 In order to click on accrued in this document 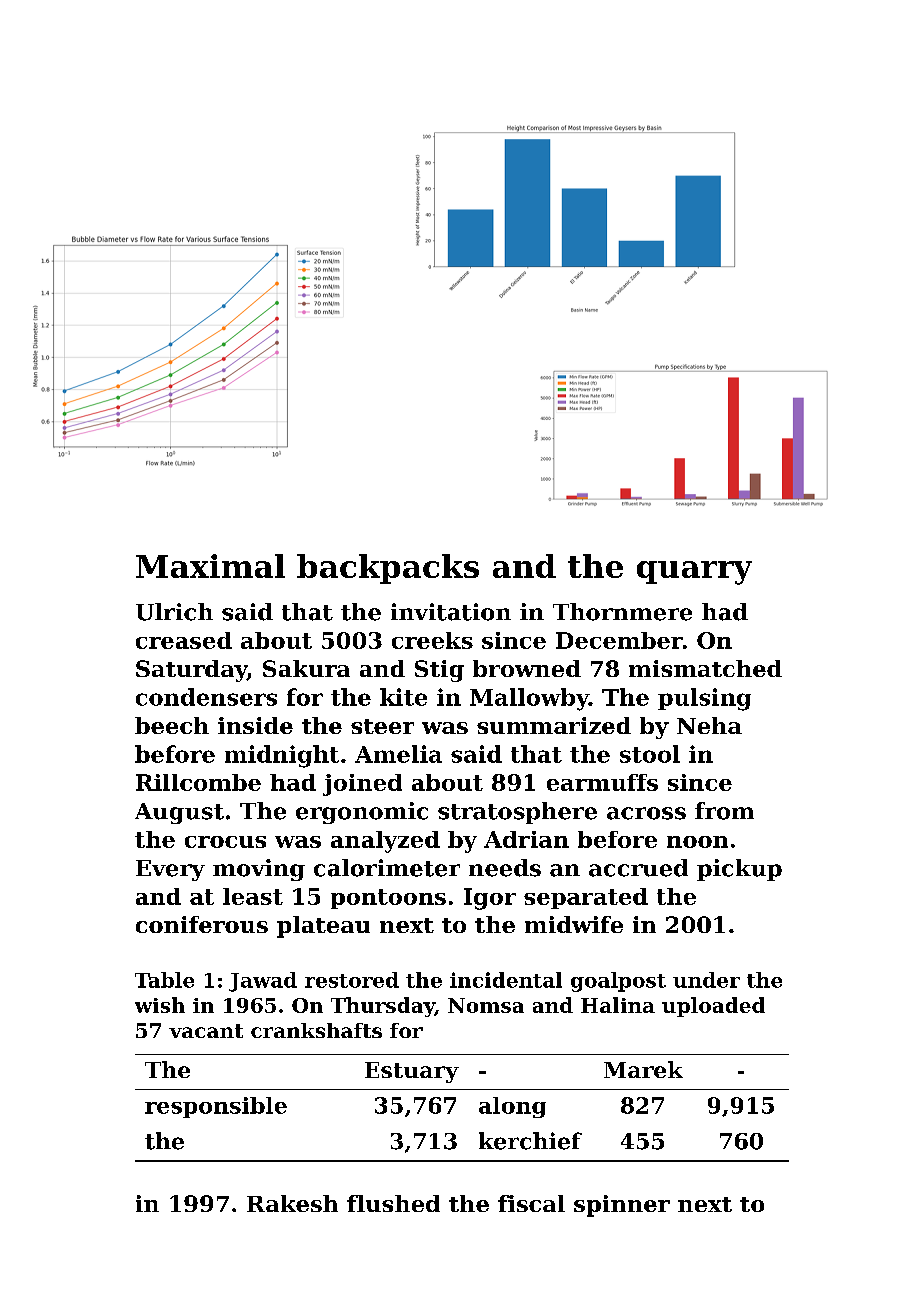, I will do `click(638, 868)`.
